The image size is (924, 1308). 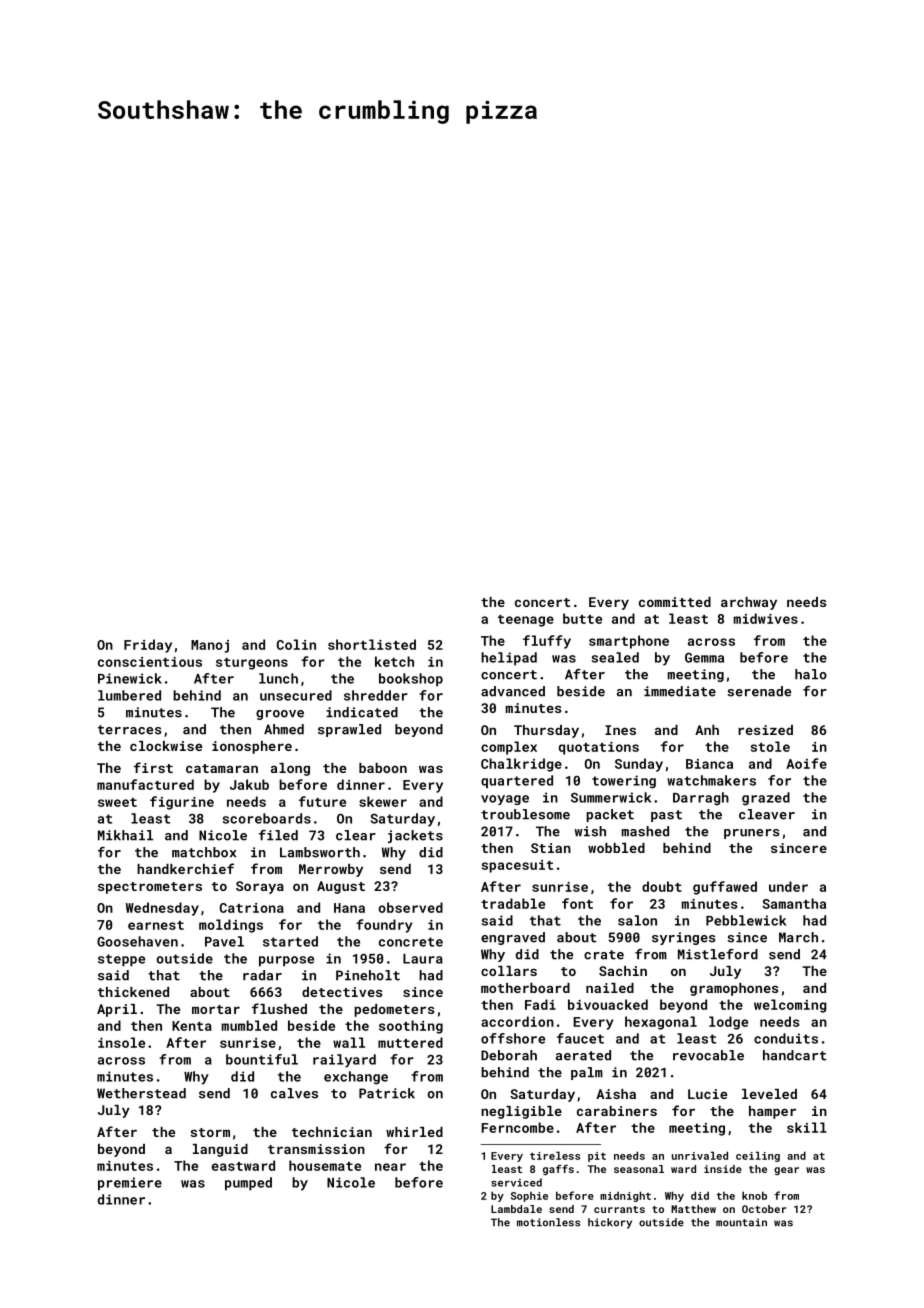 I want to click on resized, so click(x=765, y=730).
